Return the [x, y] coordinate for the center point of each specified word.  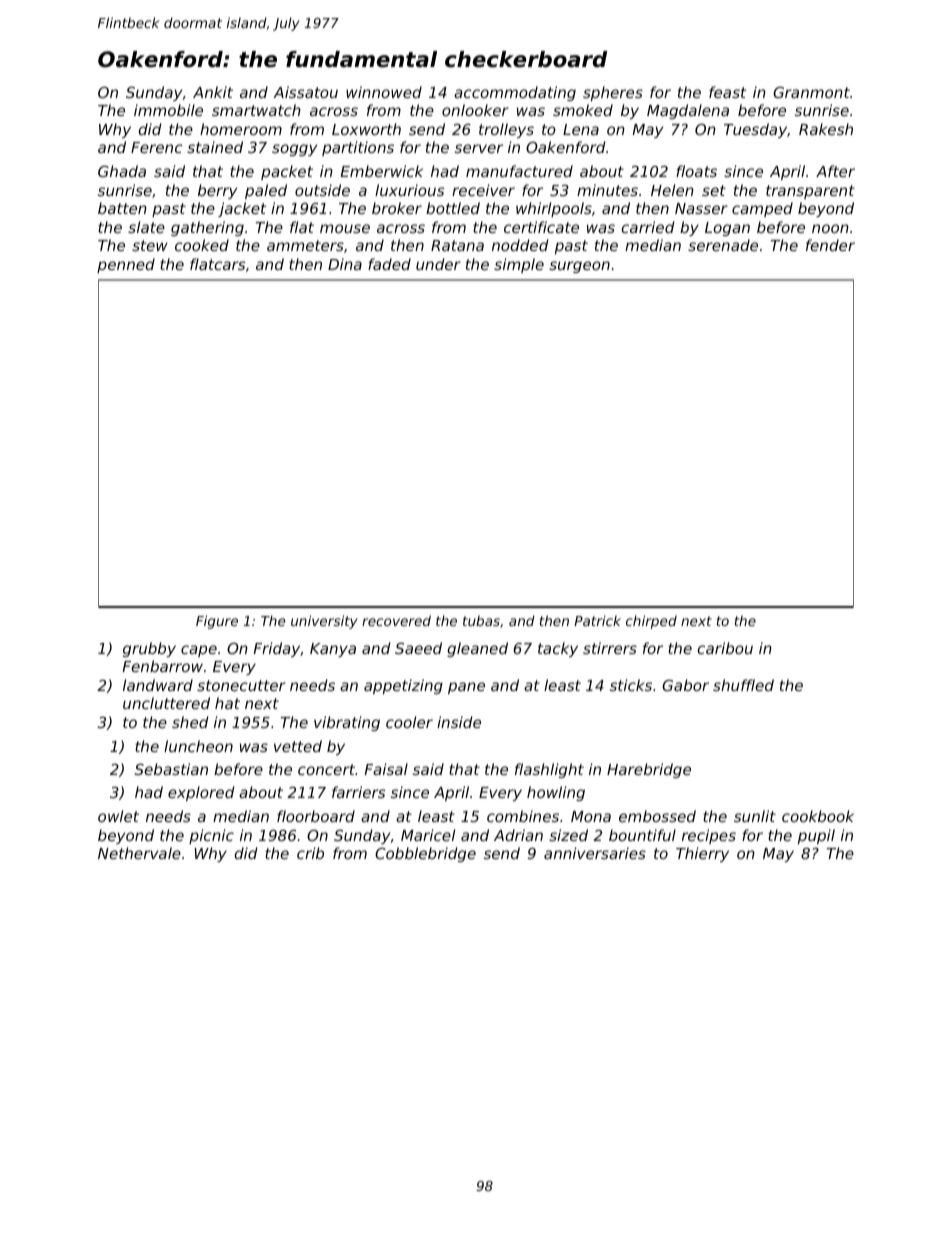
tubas [481, 620]
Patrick [597, 620]
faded [389, 264]
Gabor [685, 685]
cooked [202, 245]
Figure [217, 622]
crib [310, 853]
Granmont [811, 92]
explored [201, 793]
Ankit [213, 92]
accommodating [515, 93]
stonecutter [241, 685]
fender [830, 245]
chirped [651, 622]
